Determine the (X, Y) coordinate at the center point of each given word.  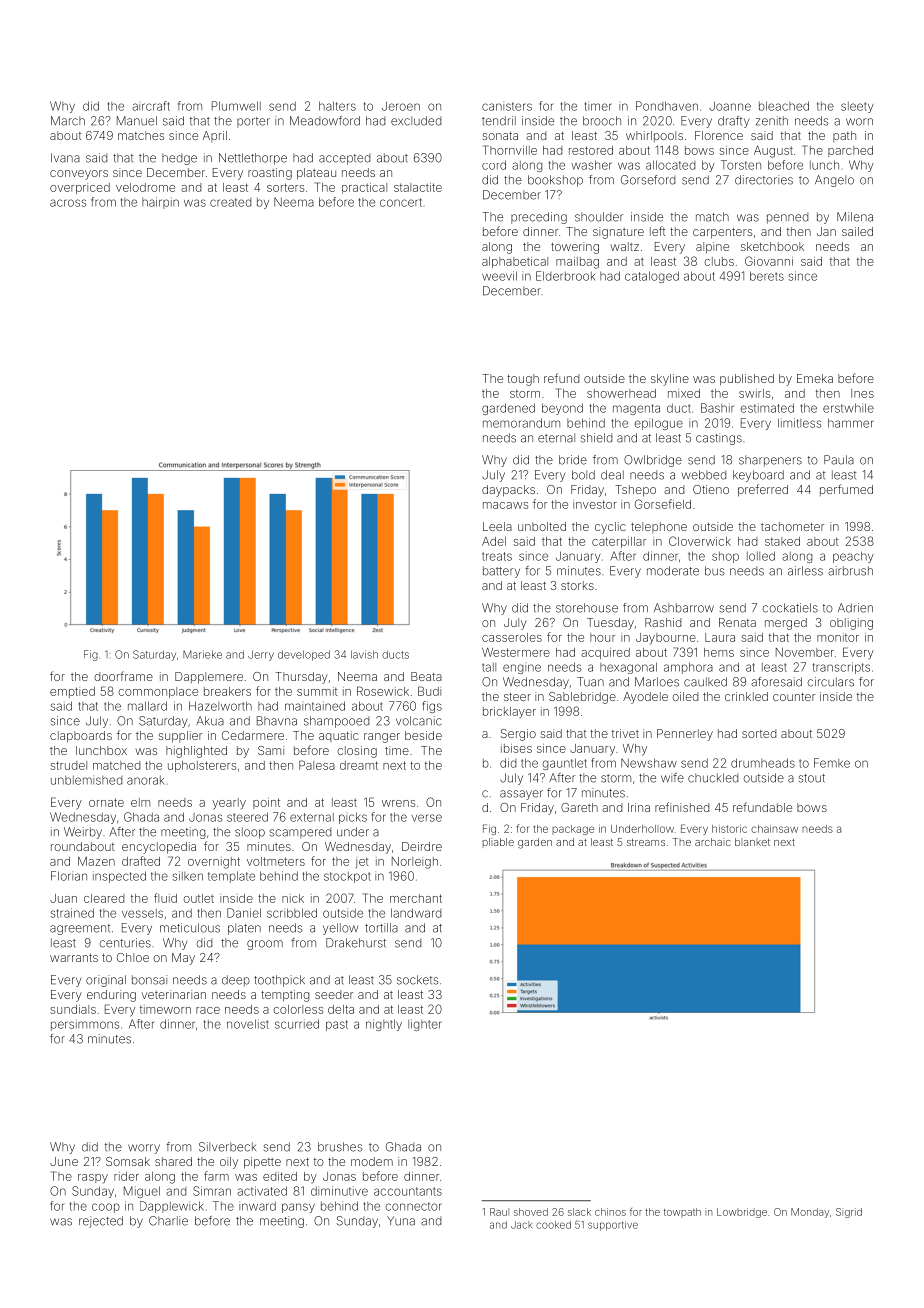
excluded (416, 121)
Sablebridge (582, 698)
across (68, 203)
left (658, 231)
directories (764, 180)
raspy (93, 1178)
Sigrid (849, 1213)
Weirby (83, 833)
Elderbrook (566, 276)
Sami (271, 750)
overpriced (80, 188)
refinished (682, 807)
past (337, 1025)
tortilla (381, 928)
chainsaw (774, 829)
